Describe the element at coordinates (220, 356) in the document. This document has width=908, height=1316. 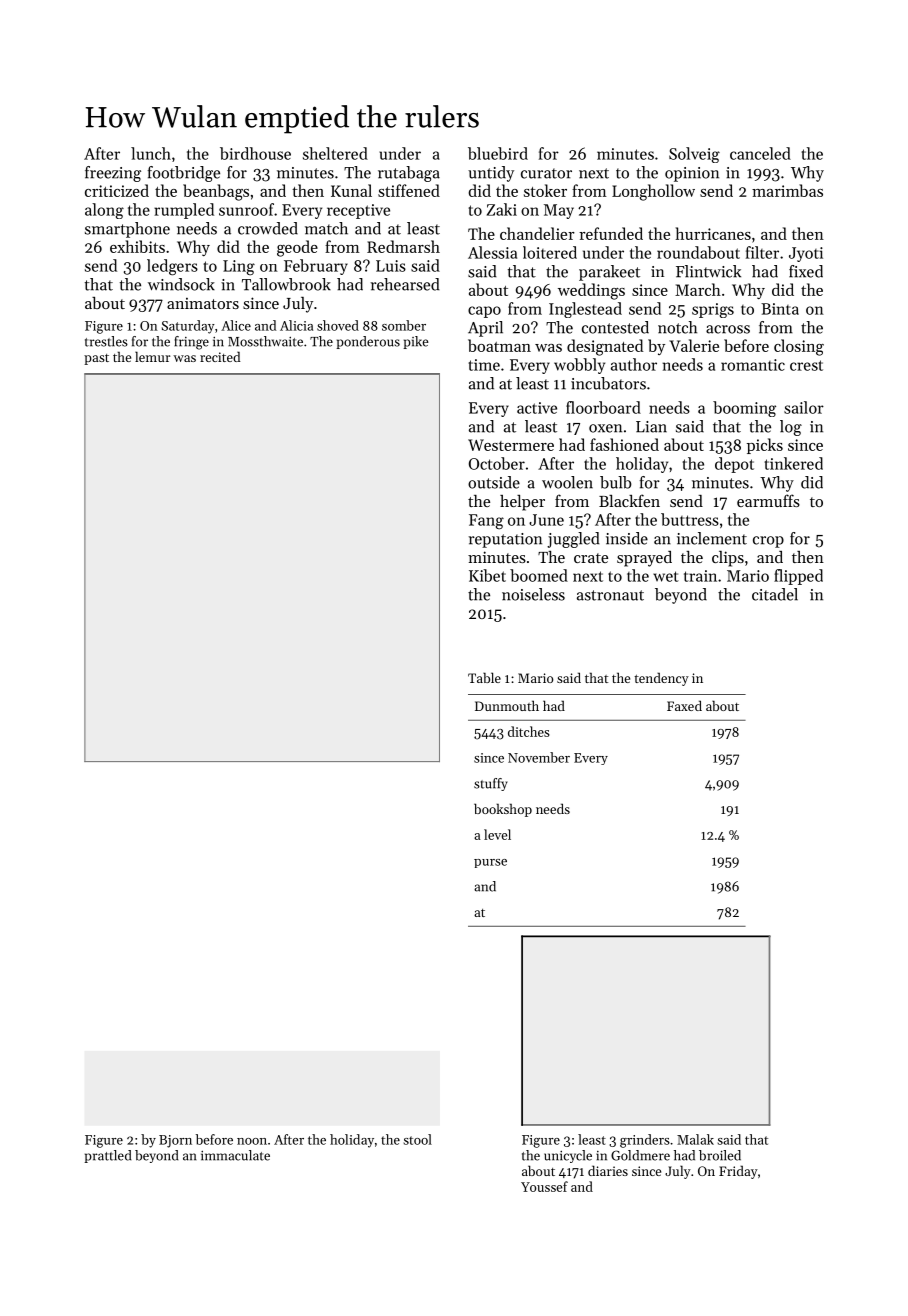
I see `recited` at that location.
